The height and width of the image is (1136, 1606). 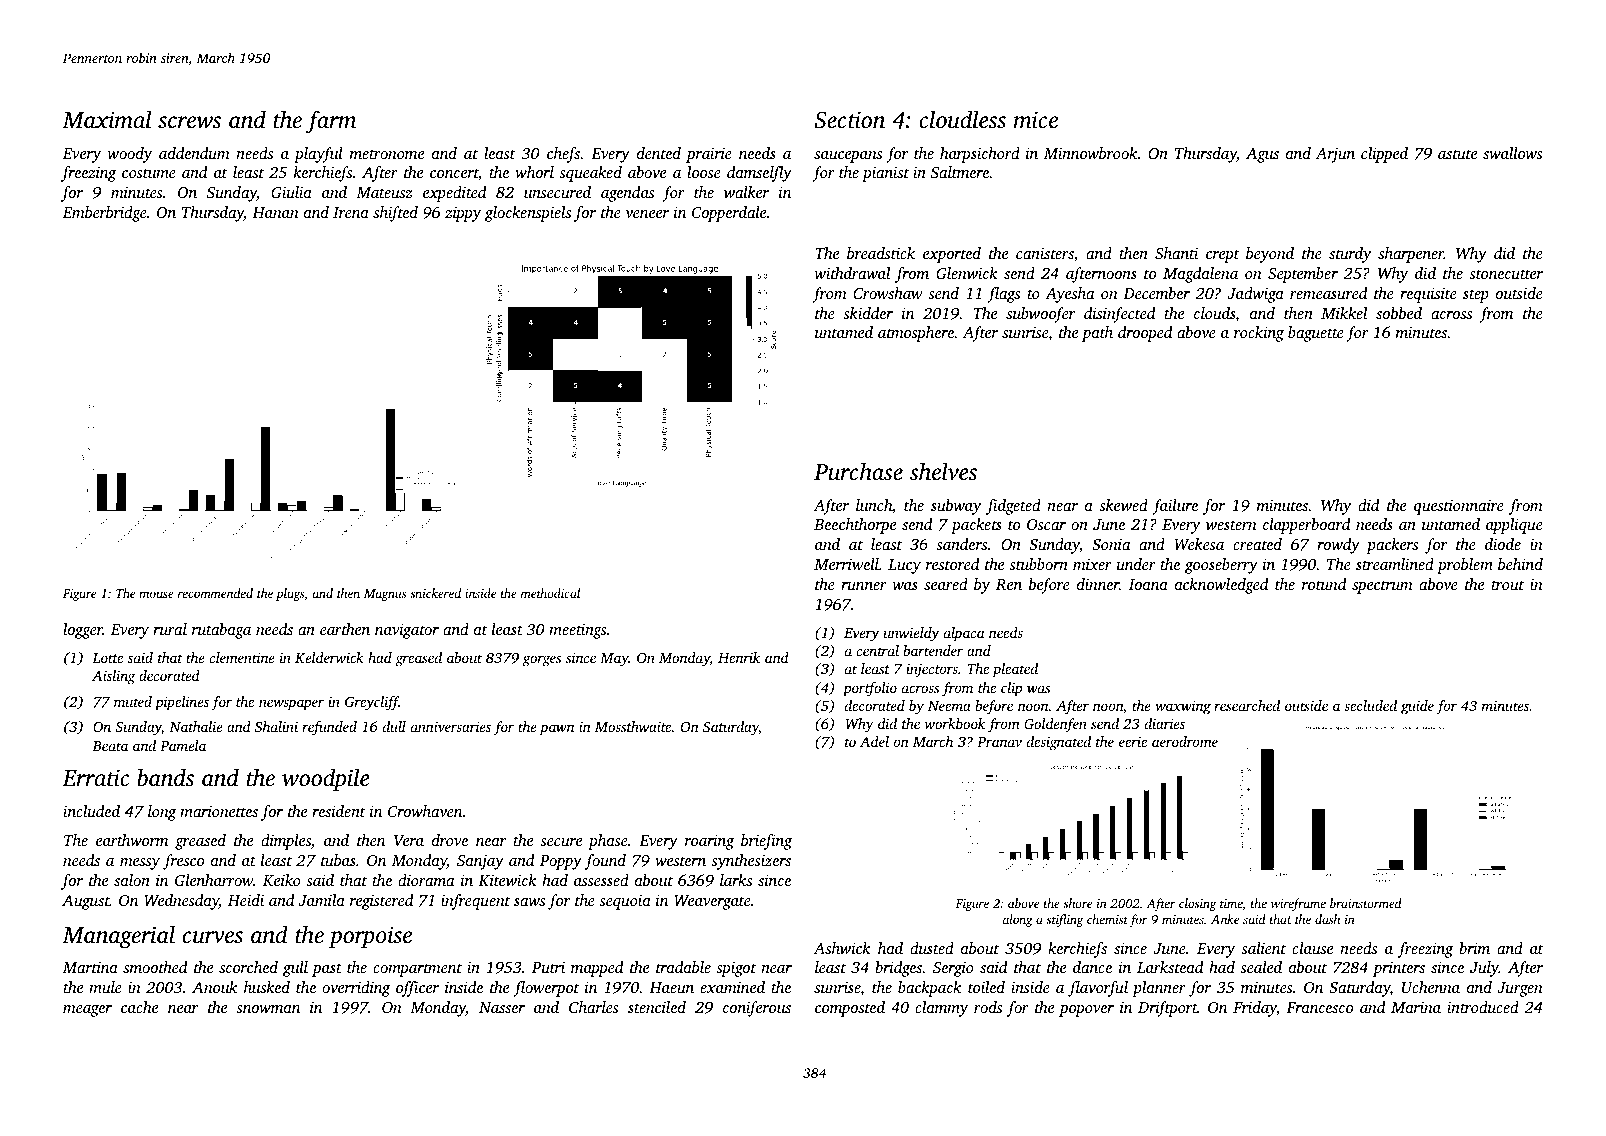 I want to click on swallows, so click(x=1512, y=153).
